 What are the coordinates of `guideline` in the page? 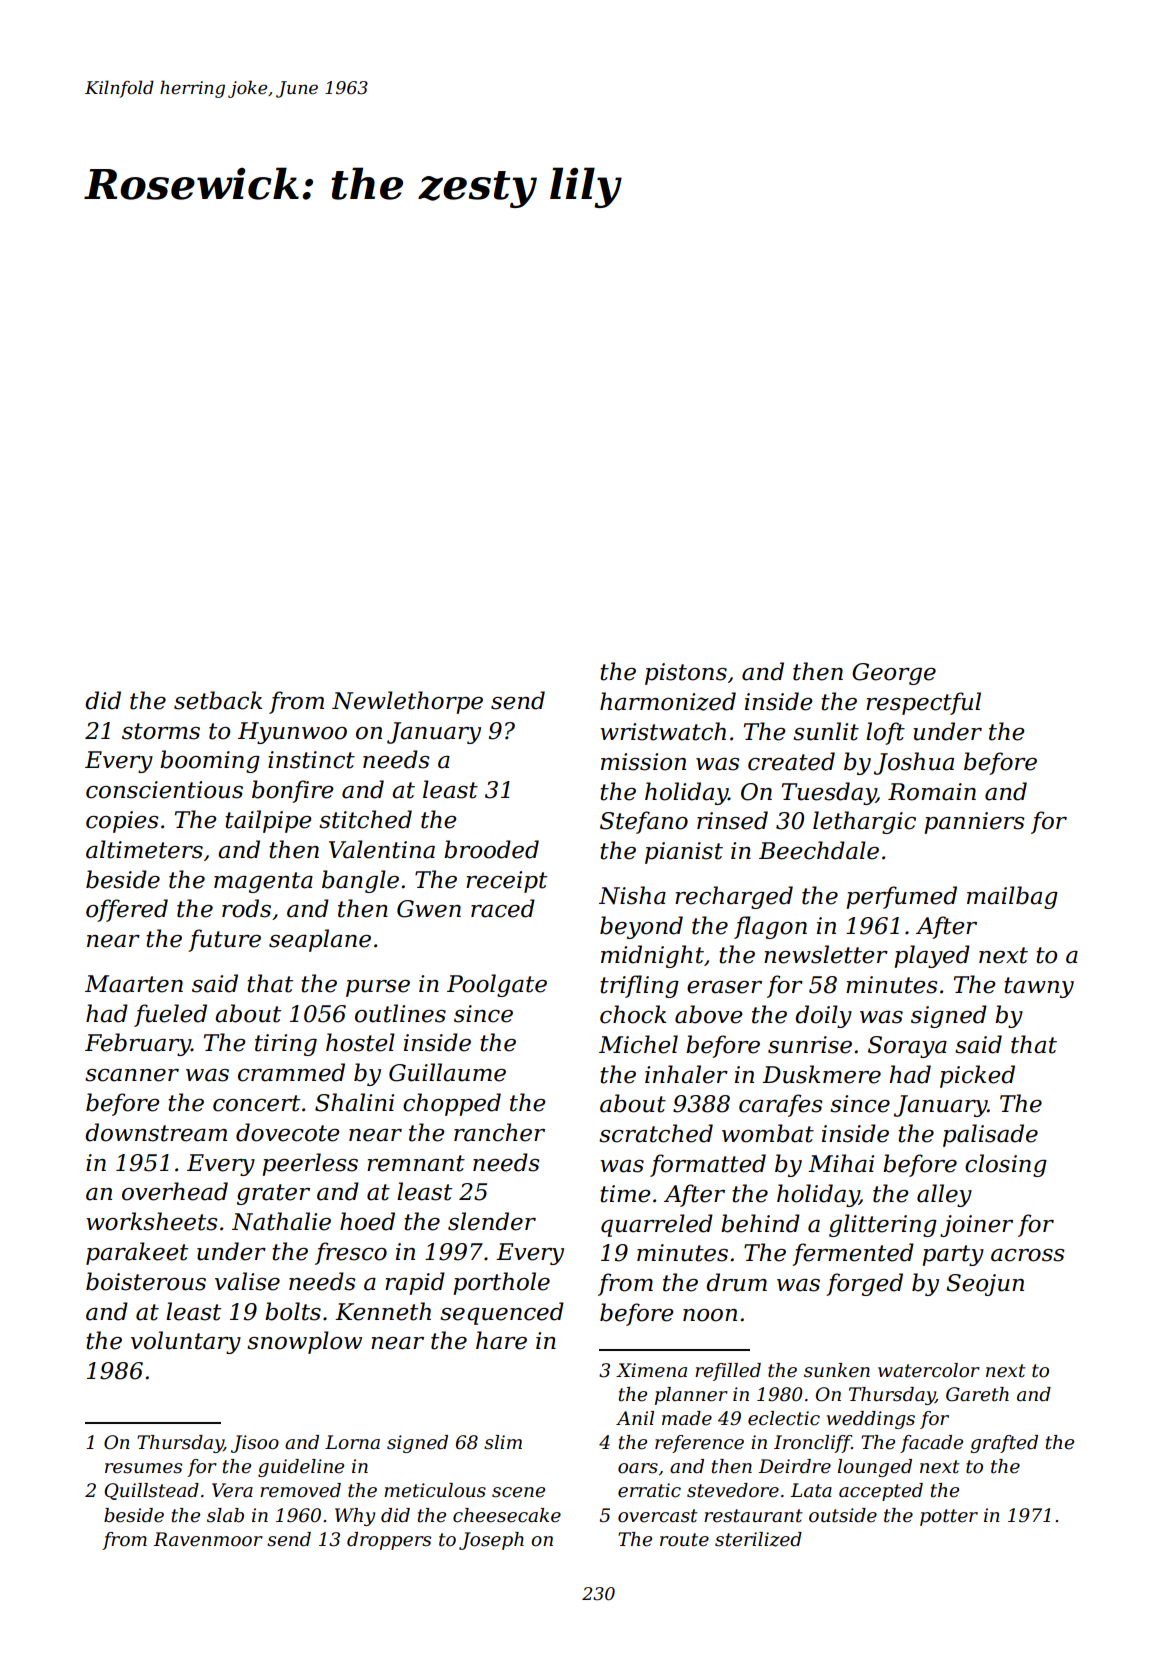 It's located at (301, 1468).
